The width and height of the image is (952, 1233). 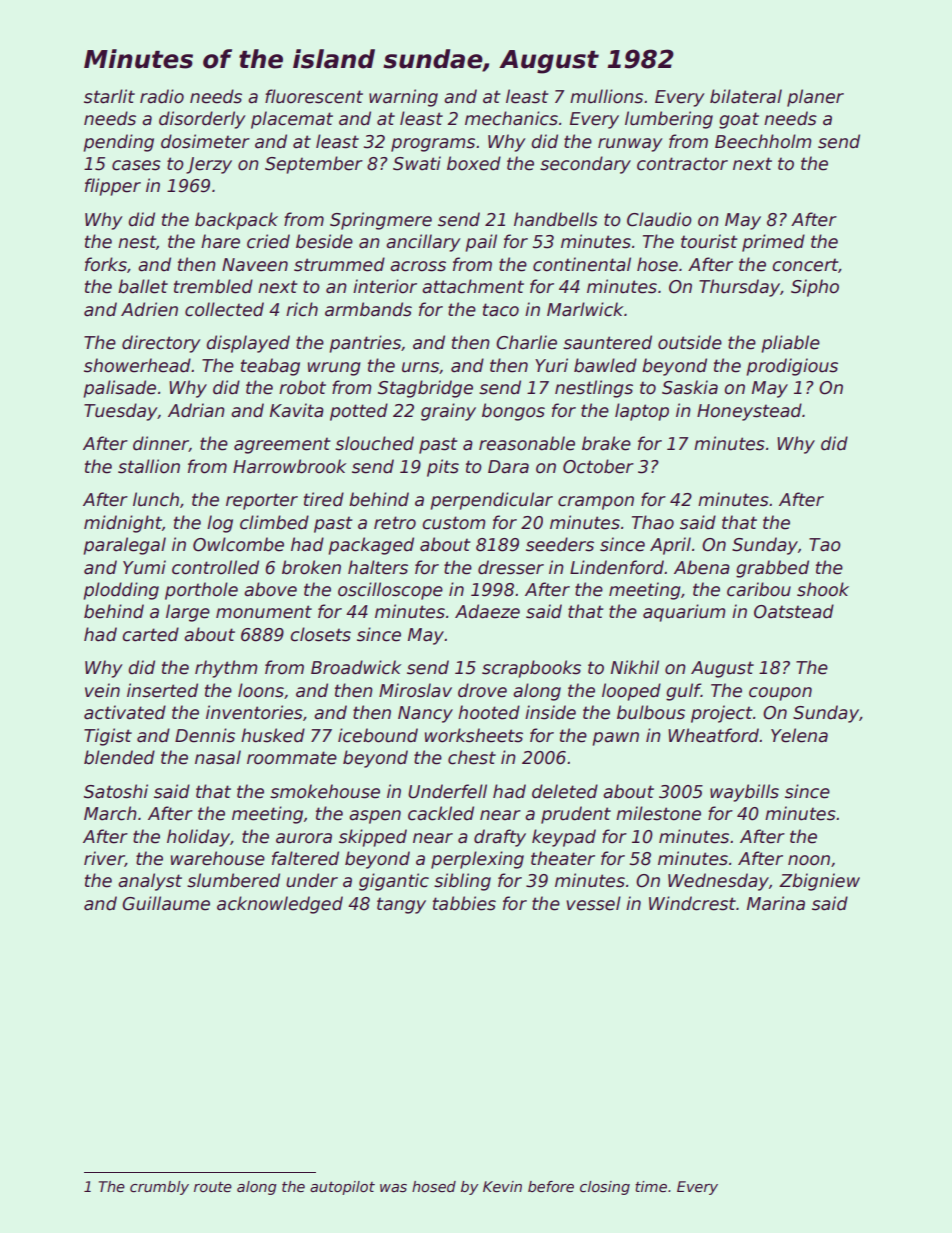 I want to click on outside, so click(x=690, y=342).
